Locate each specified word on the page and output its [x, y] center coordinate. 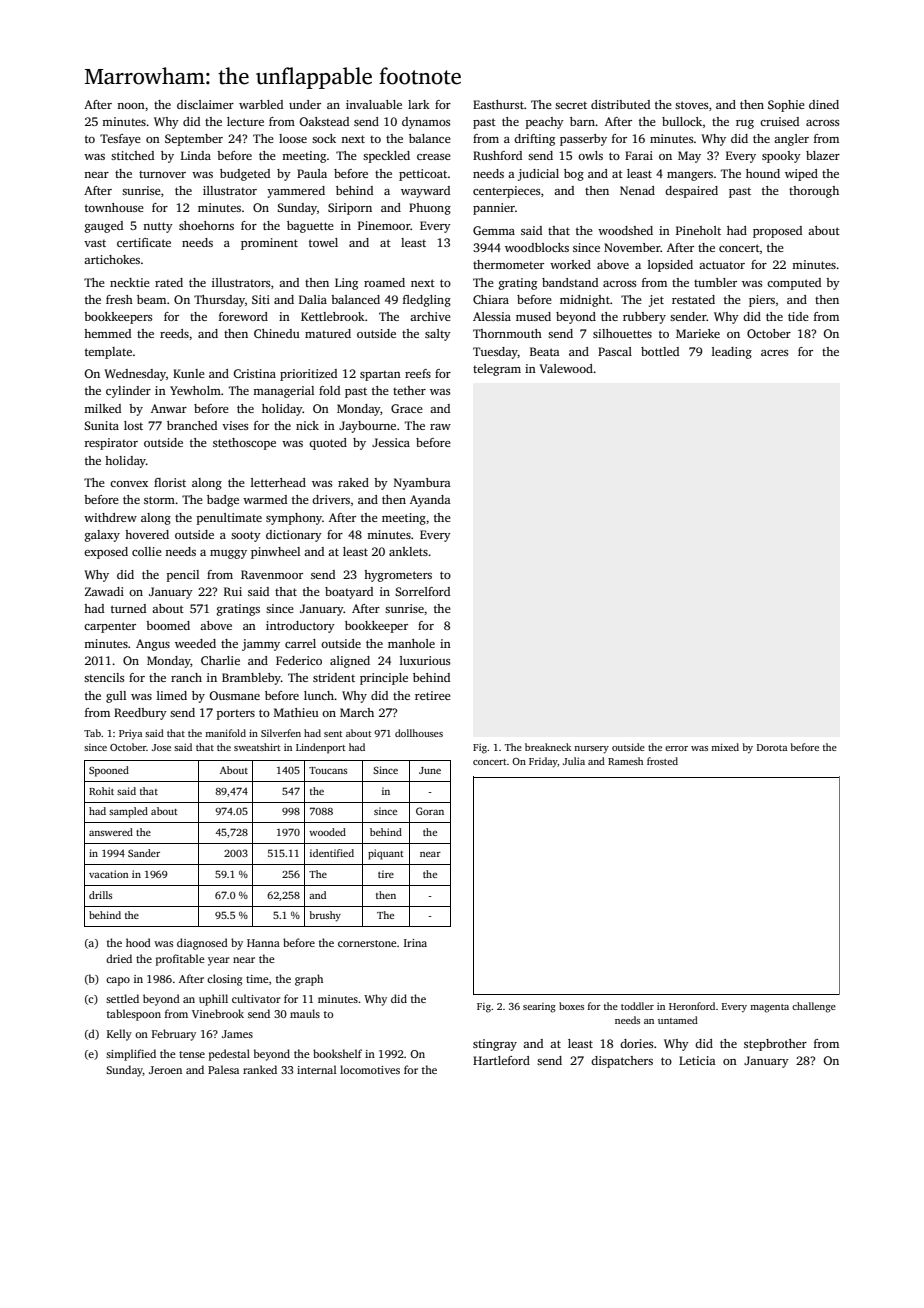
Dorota [772, 747]
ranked [260, 1069]
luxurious [425, 660]
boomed [168, 625]
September [194, 140]
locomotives [370, 1069]
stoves [691, 105]
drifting [534, 140]
